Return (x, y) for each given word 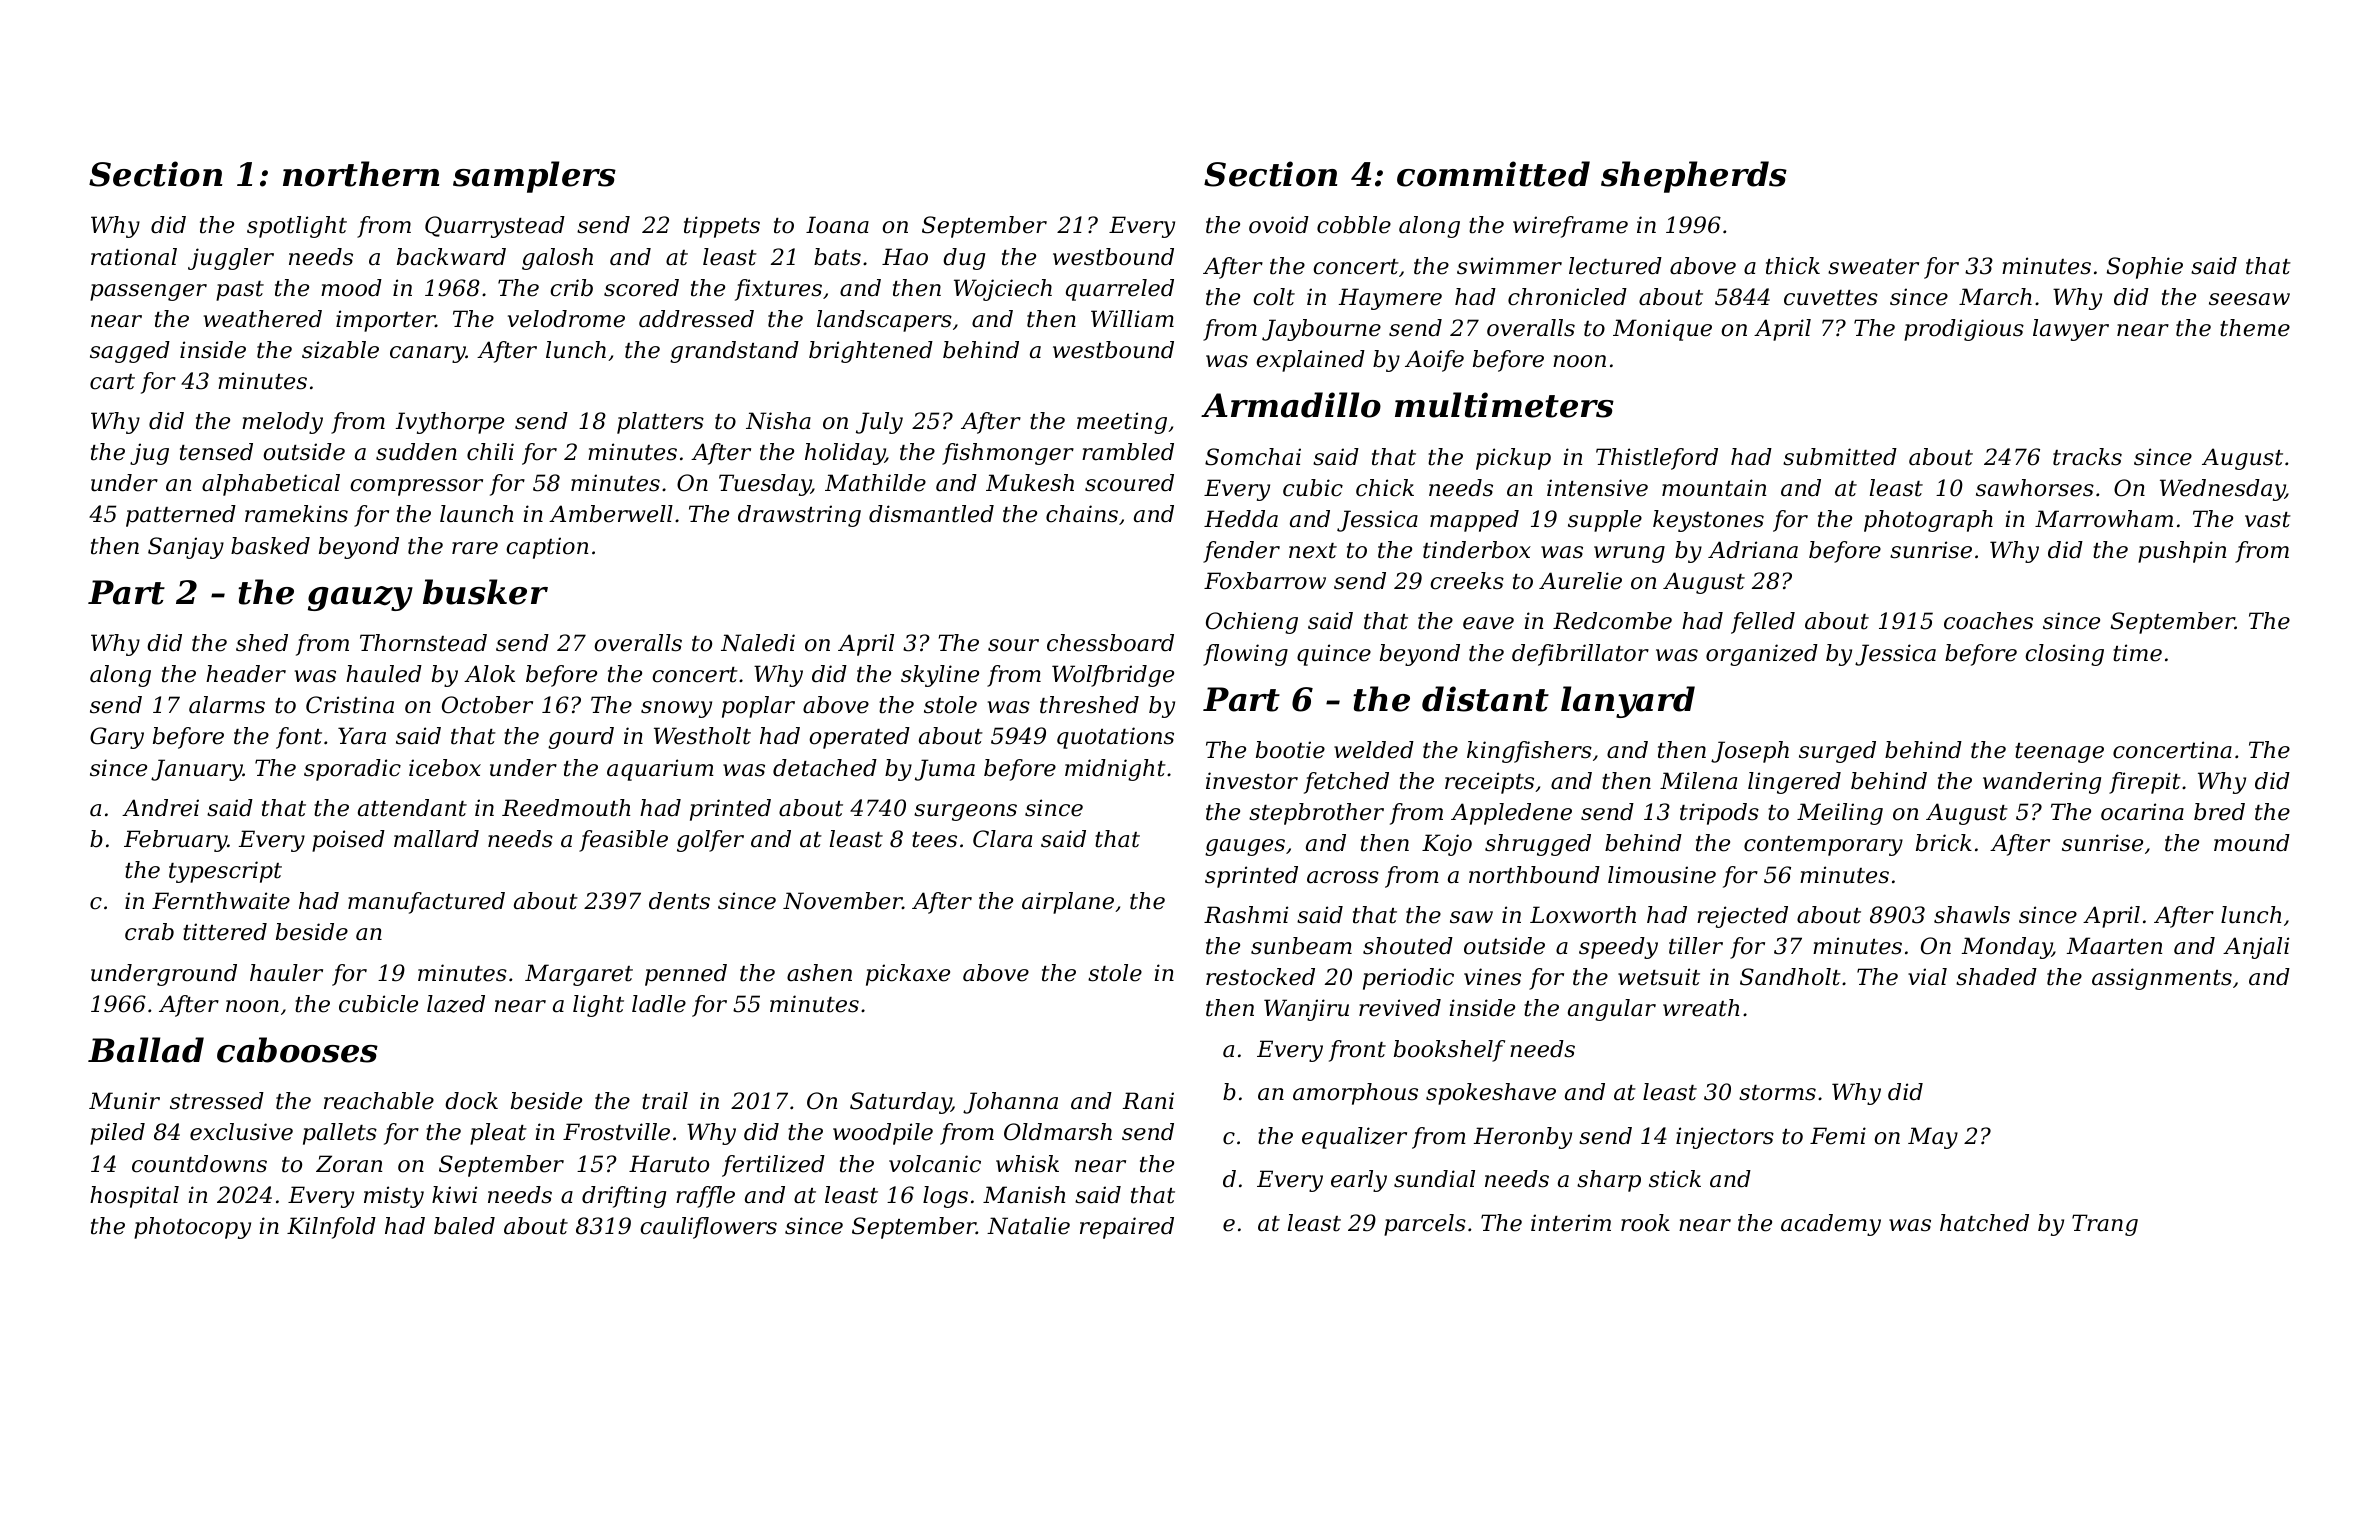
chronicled (1567, 297)
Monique (1662, 330)
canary (428, 354)
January (197, 770)
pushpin (2182, 552)
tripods (1719, 814)
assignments (2162, 979)
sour (1013, 645)
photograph (1928, 521)
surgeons (965, 812)
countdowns (199, 1164)
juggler (231, 259)
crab (149, 932)
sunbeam (1301, 946)
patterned (181, 516)
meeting (1122, 423)
